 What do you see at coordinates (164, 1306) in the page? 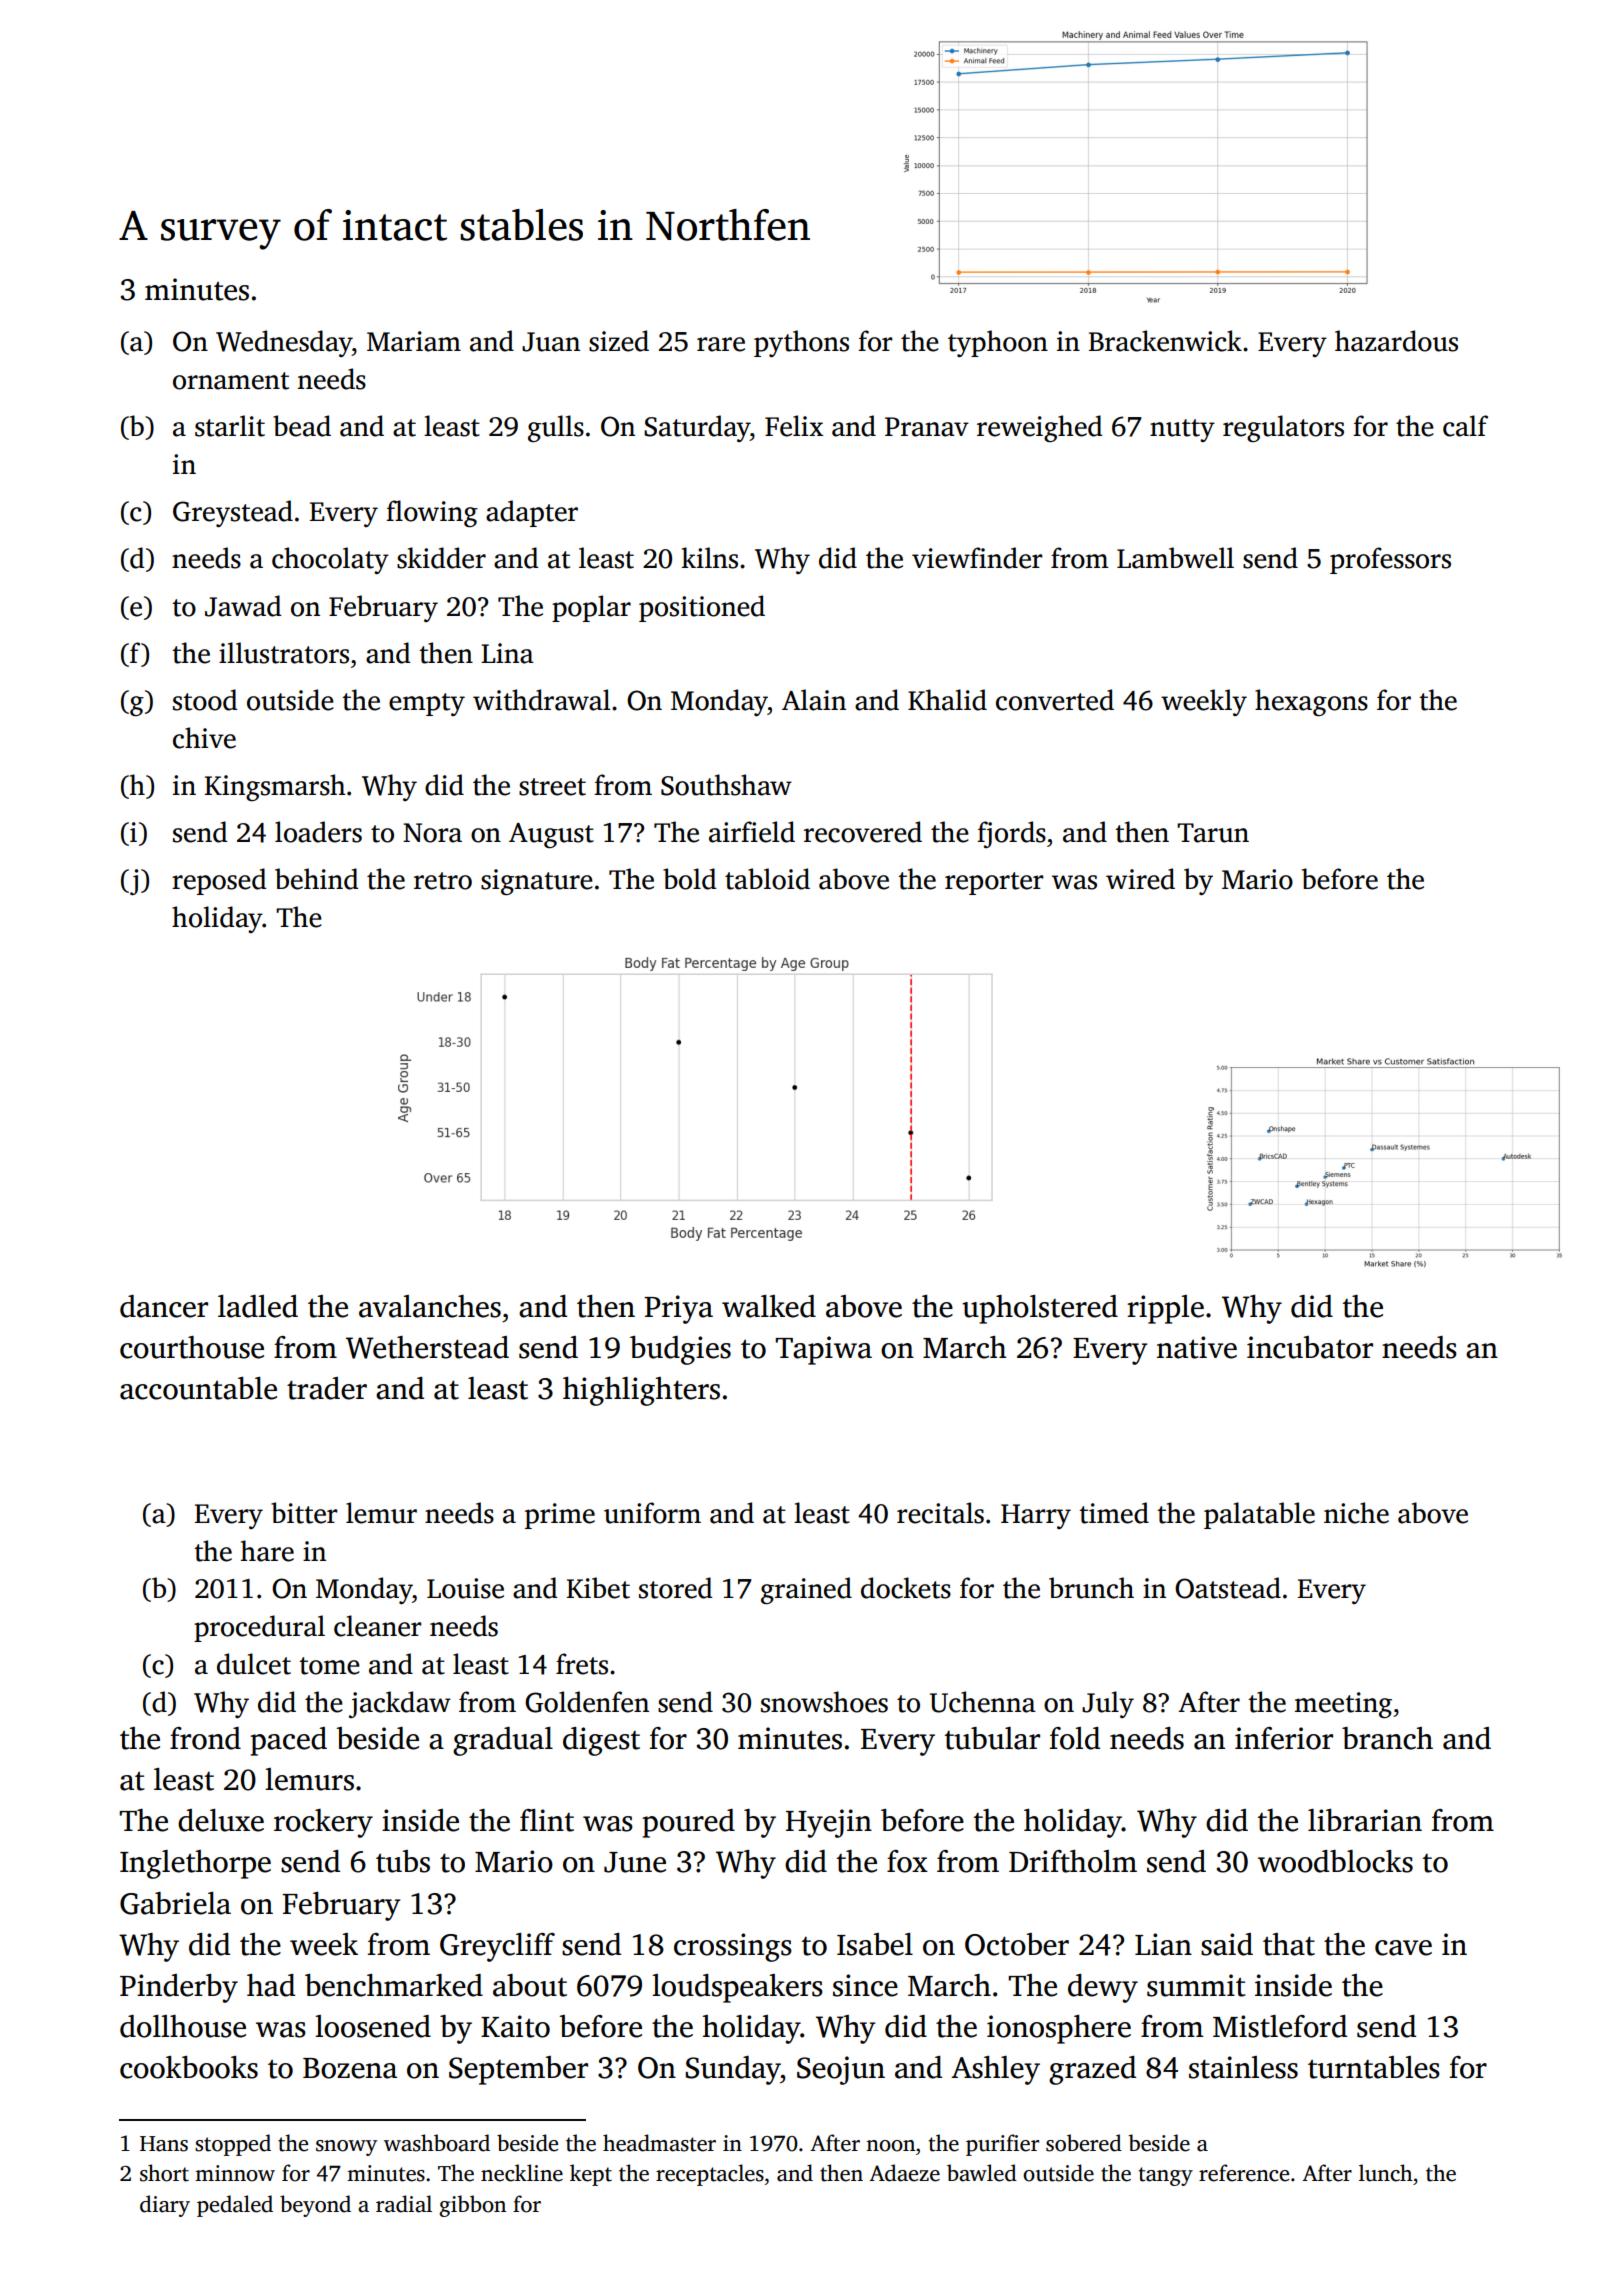
I see `dancer` at bounding box center [164, 1306].
